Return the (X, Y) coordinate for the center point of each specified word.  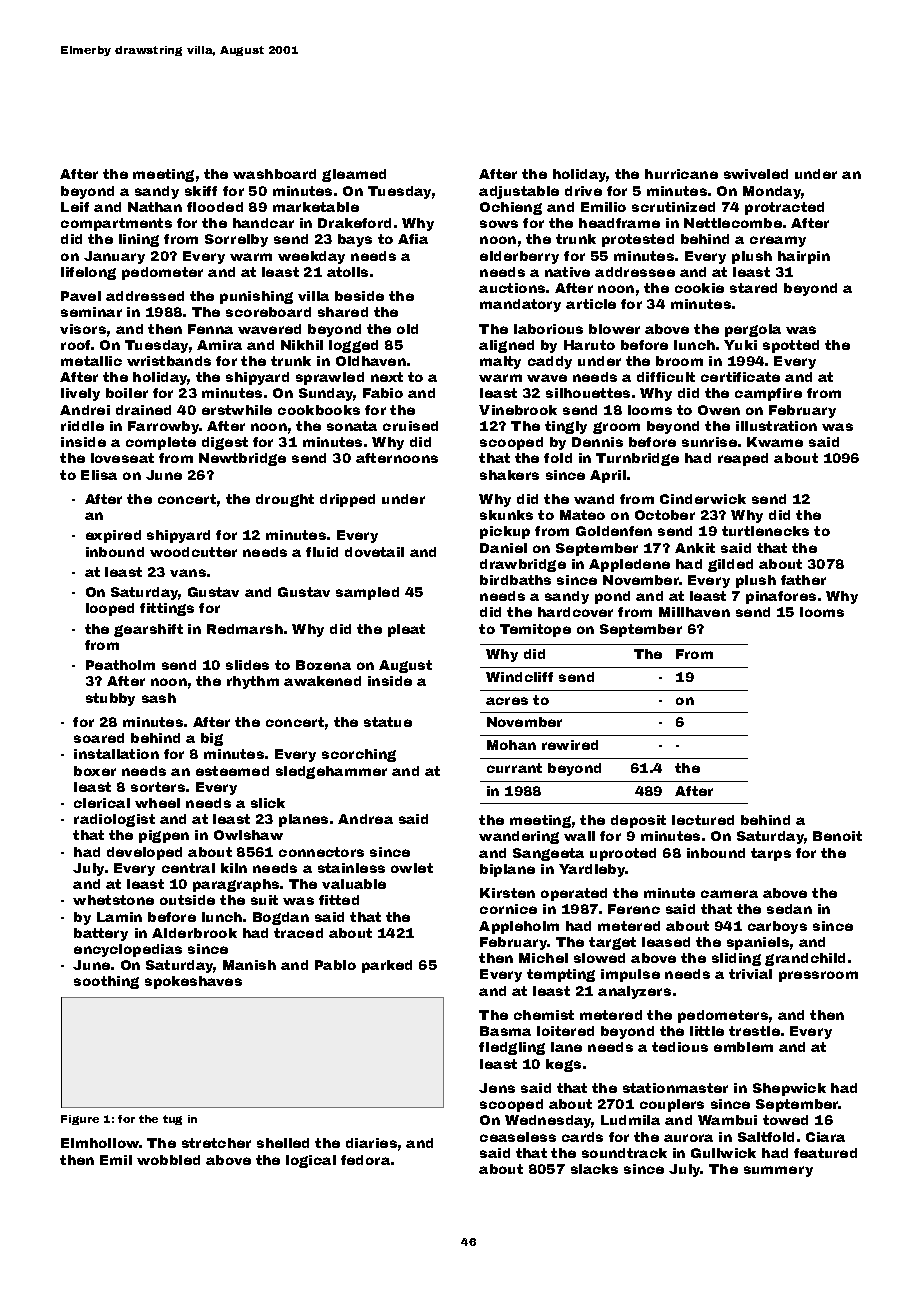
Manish (249, 965)
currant (514, 768)
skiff (201, 191)
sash (159, 698)
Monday (772, 192)
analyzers (634, 992)
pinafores (781, 597)
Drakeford (354, 223)
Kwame (775, 442)
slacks (594, 1169)
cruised (410, 426)
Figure (80, 1120)
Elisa (99, 475)
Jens (497, 1088)
